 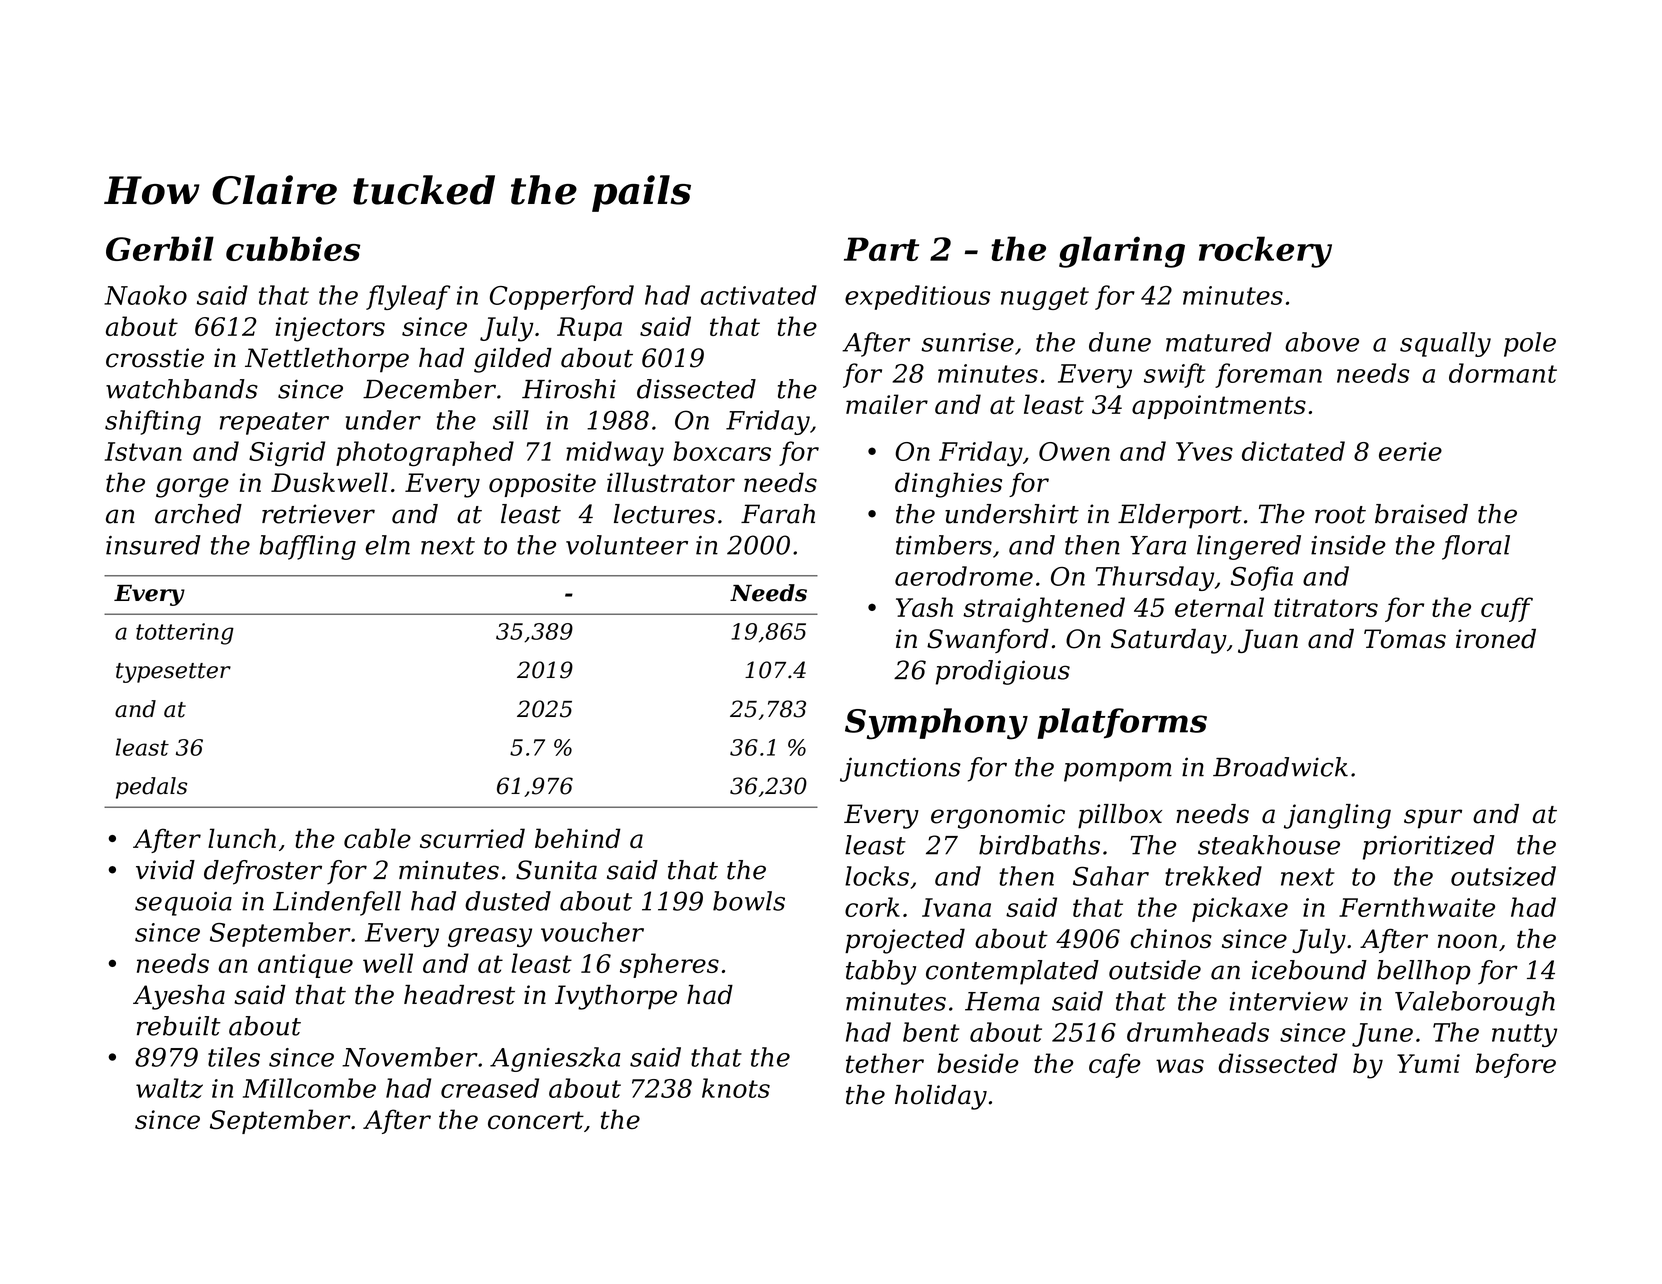 What do you see at coordinates (877, 876) in the screenshot?
I see `locks` at bounding box center [877, 876].
